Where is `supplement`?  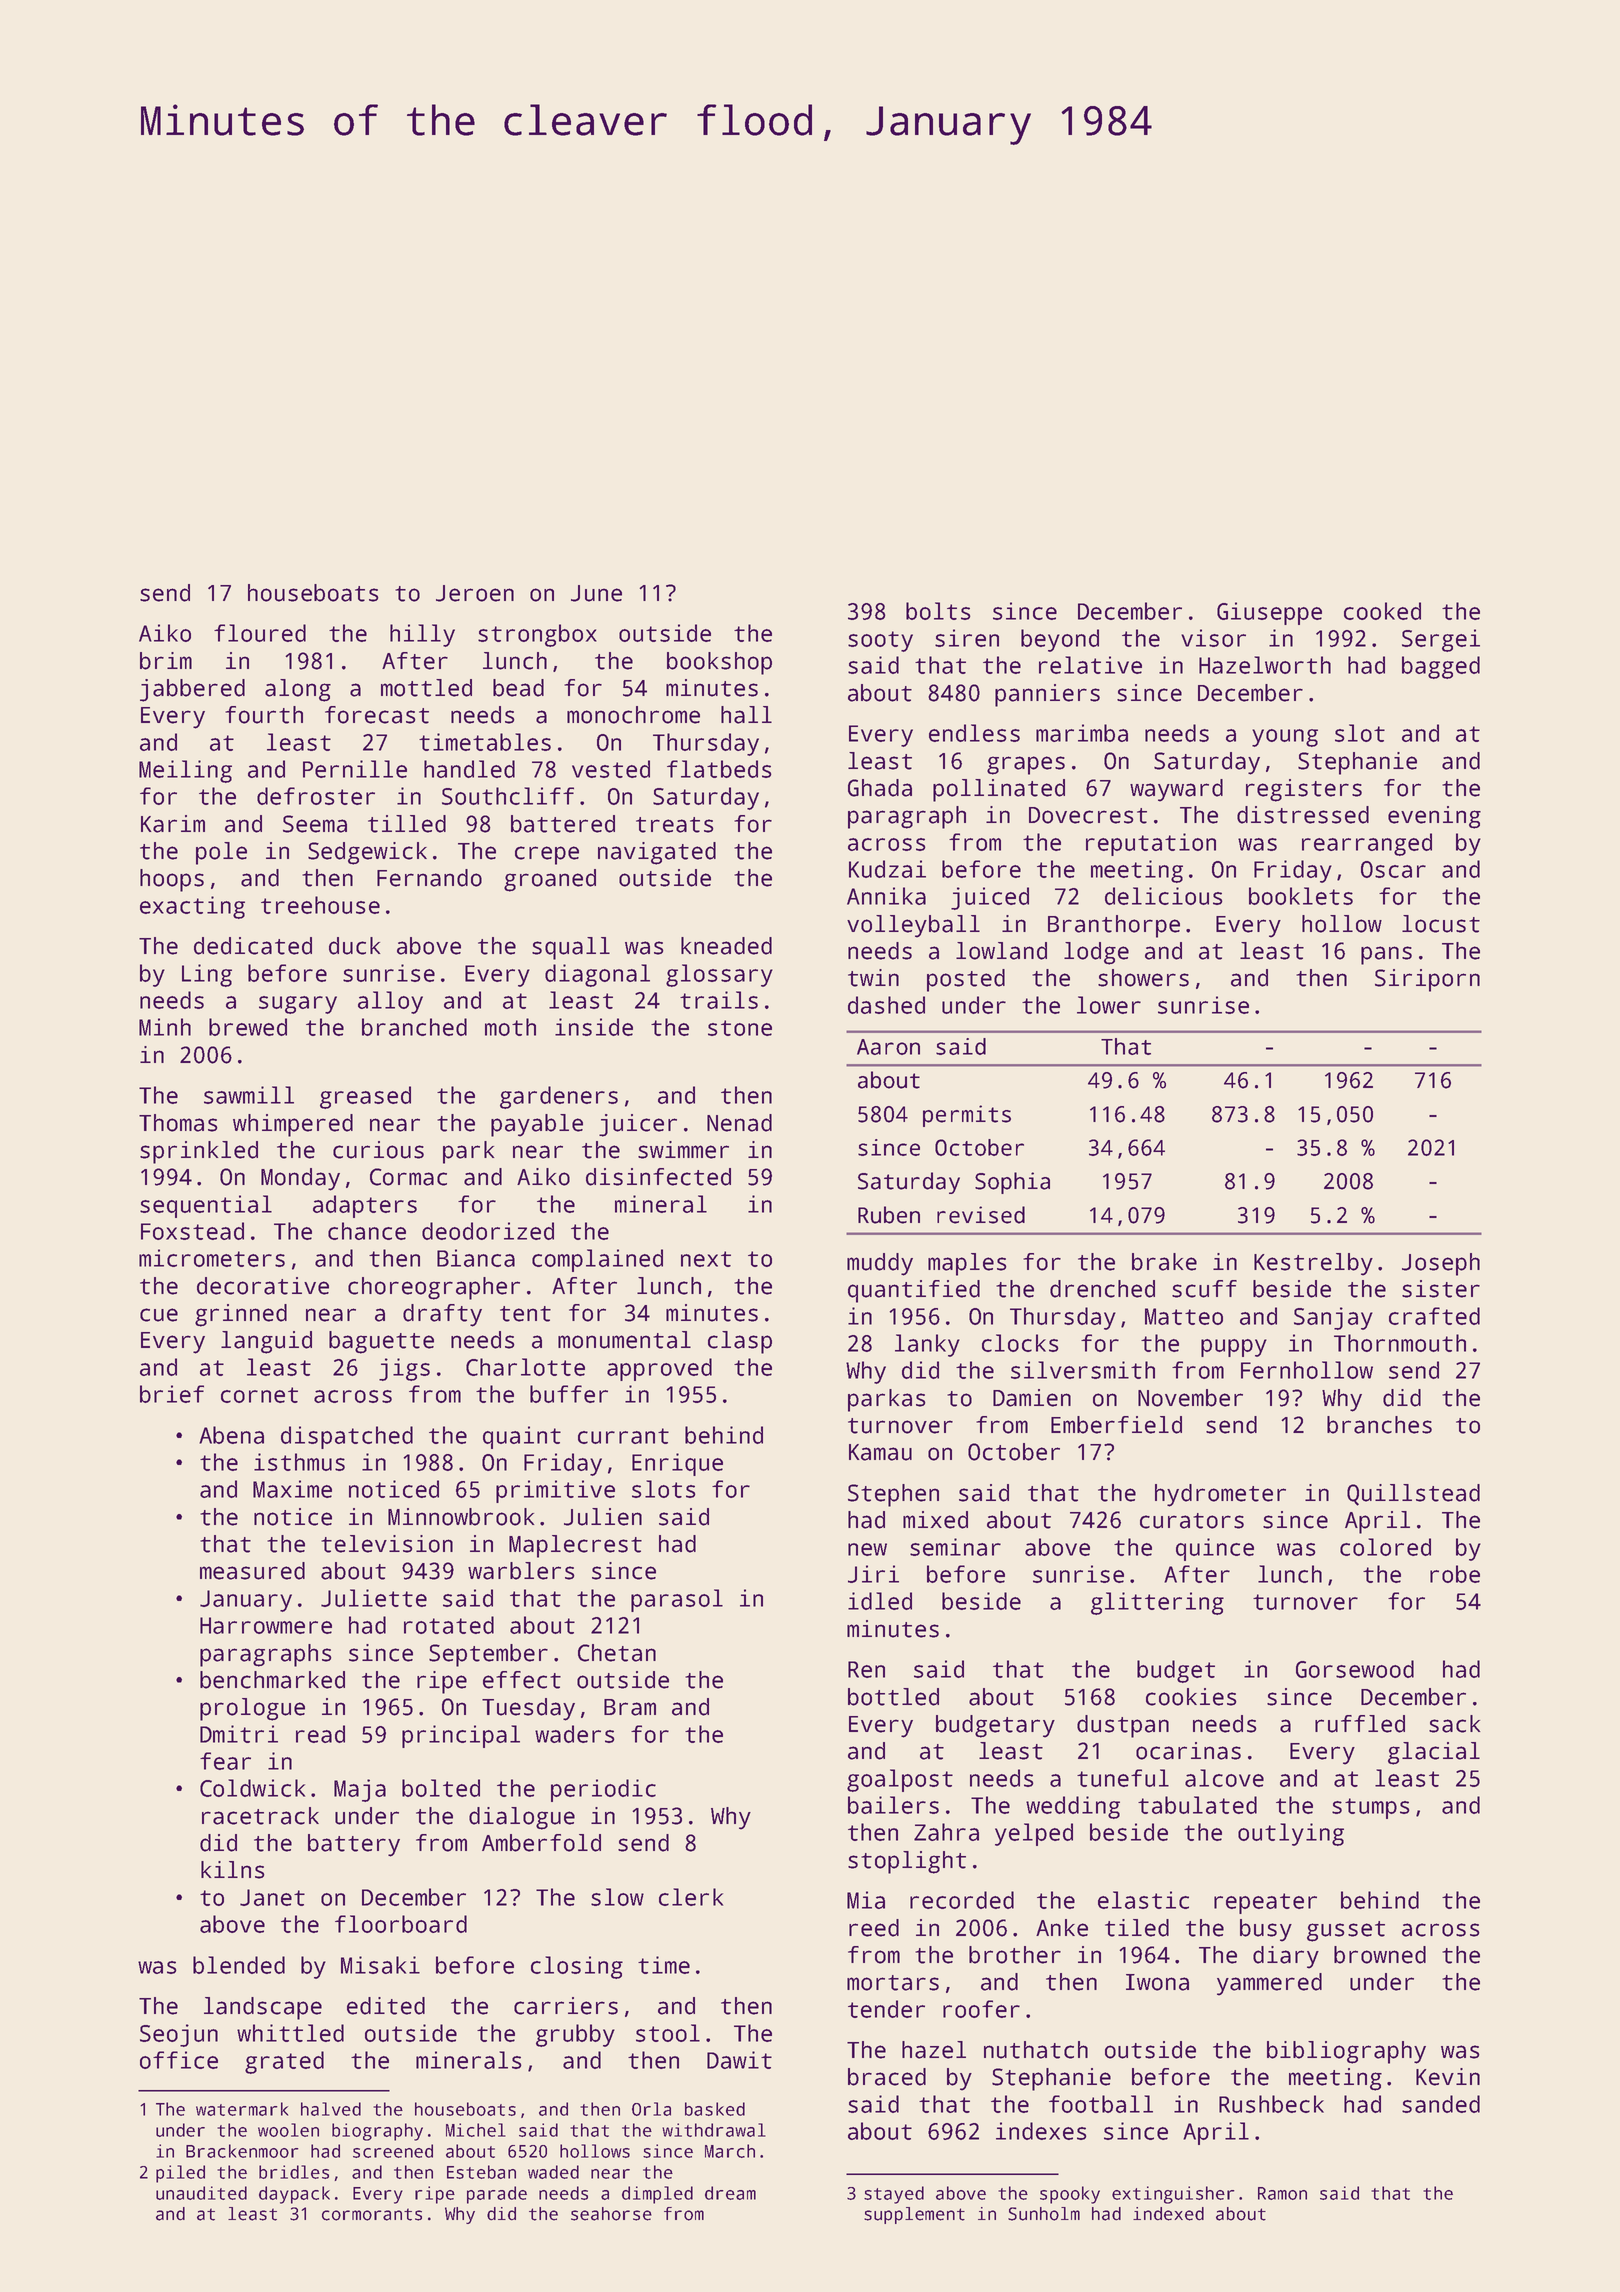 supplement is located at coordinates (914, 2215).
